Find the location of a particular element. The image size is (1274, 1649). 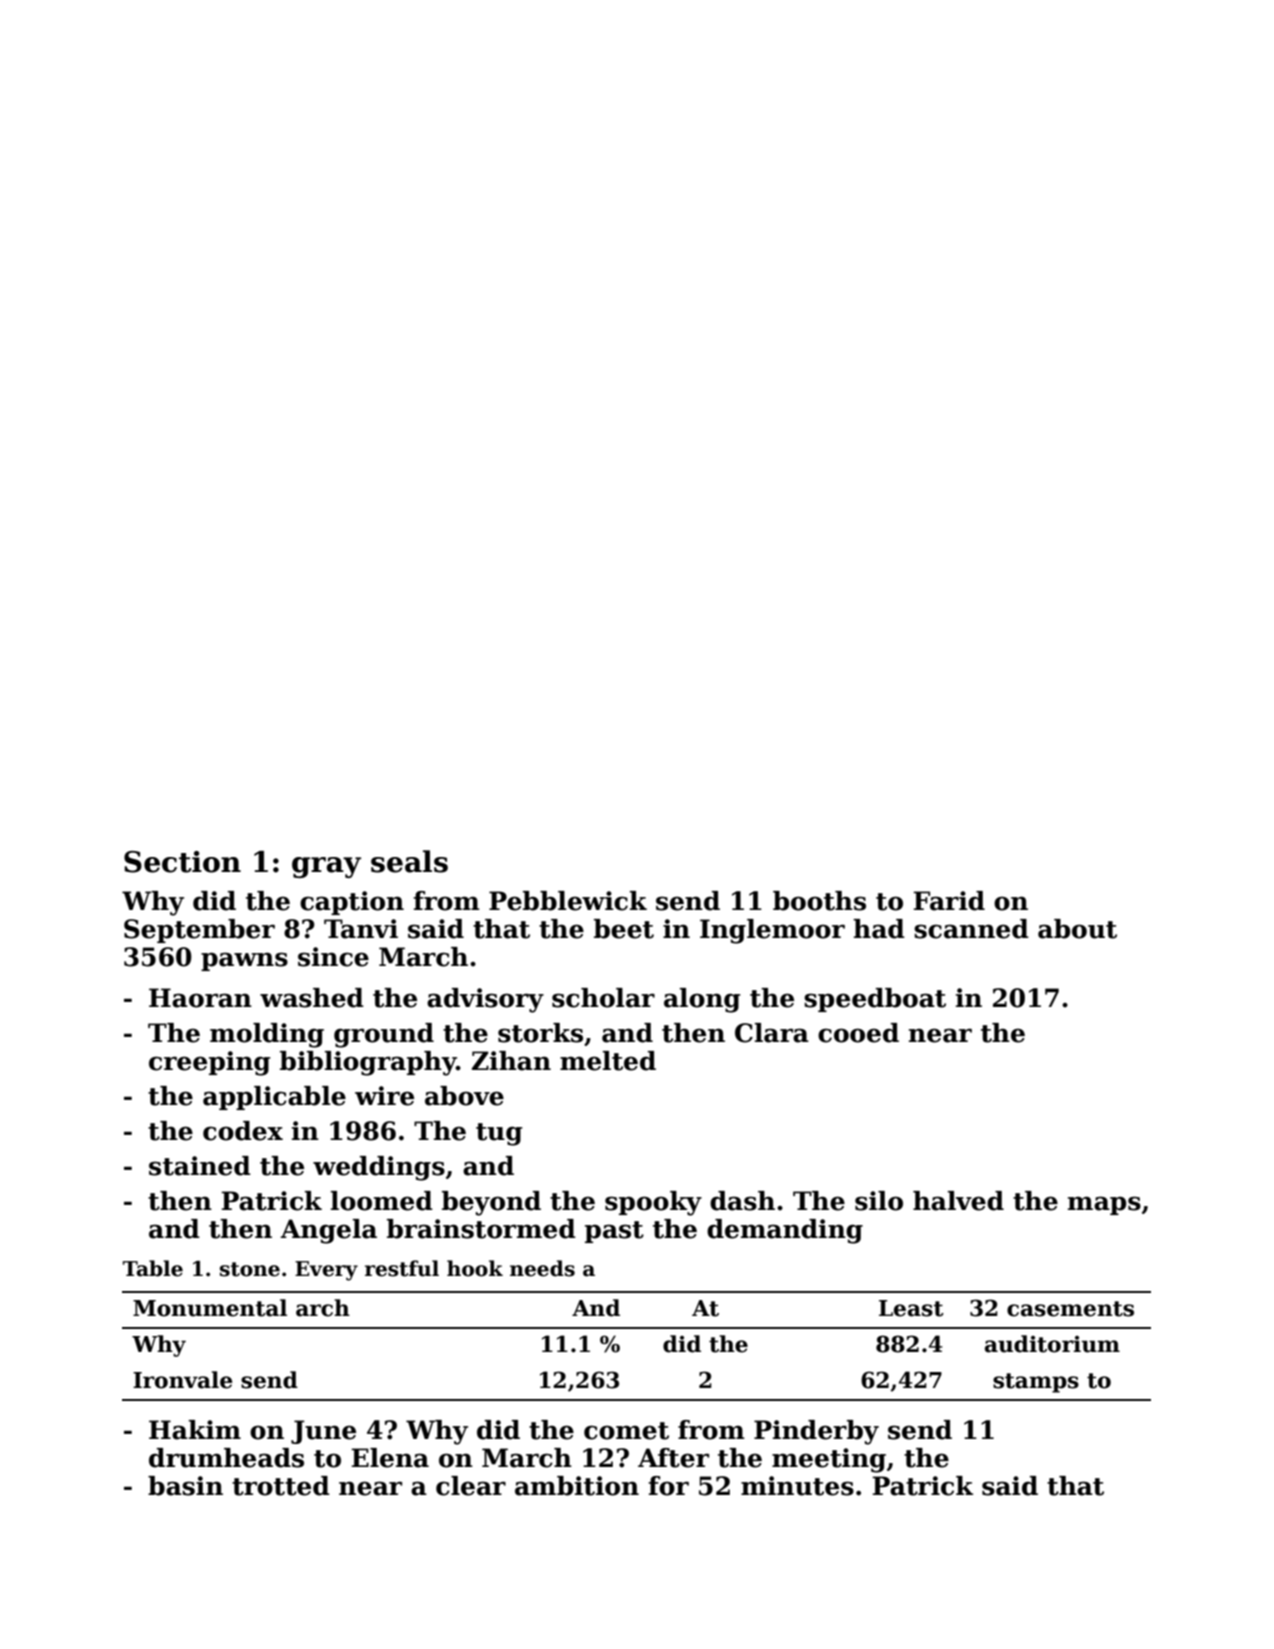

Haoran is located at coordinates (200, 998).
